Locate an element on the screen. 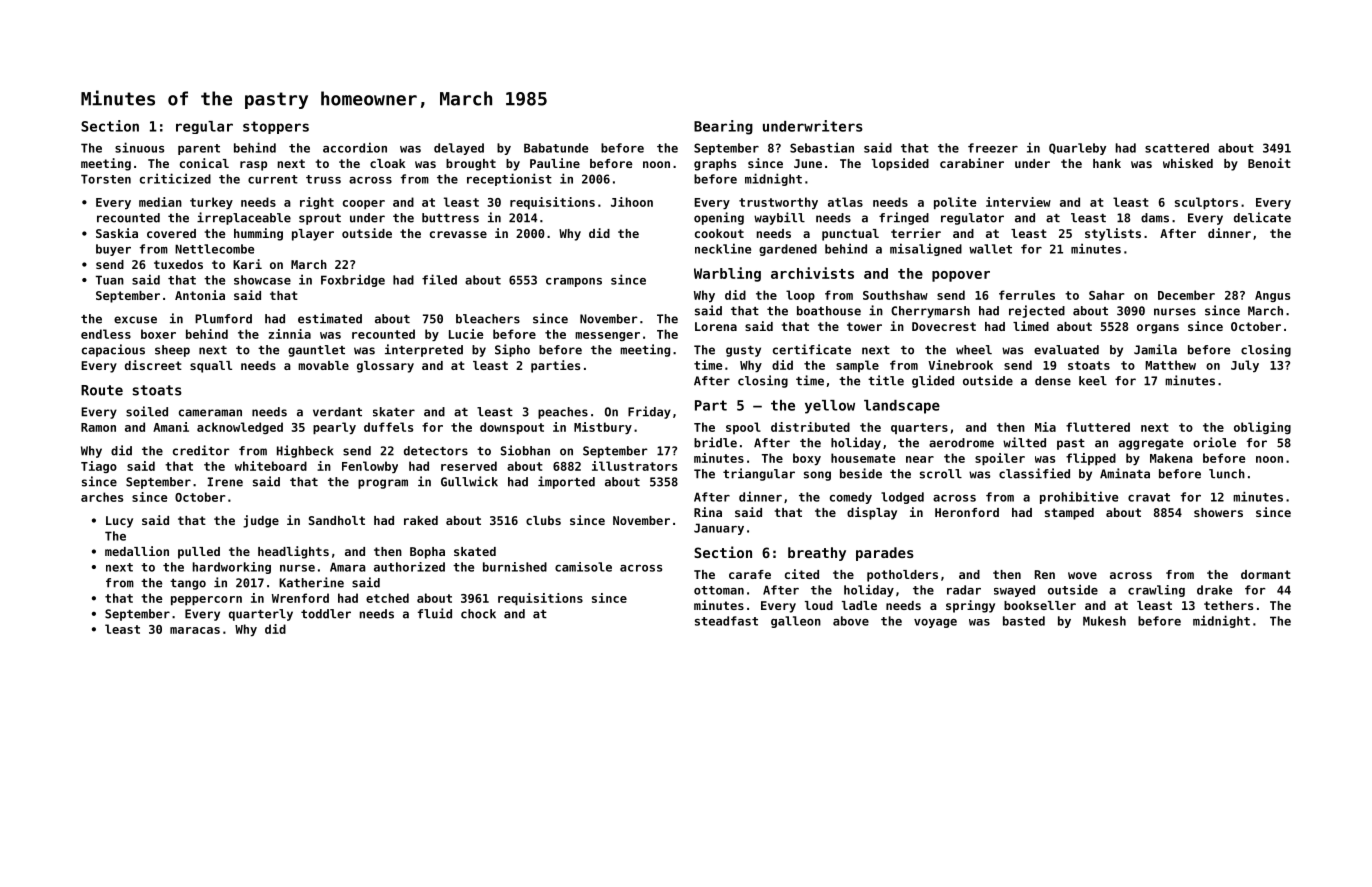 This screenshot has width=1372, height=887. accordion is located at coordinates (355, 147).
